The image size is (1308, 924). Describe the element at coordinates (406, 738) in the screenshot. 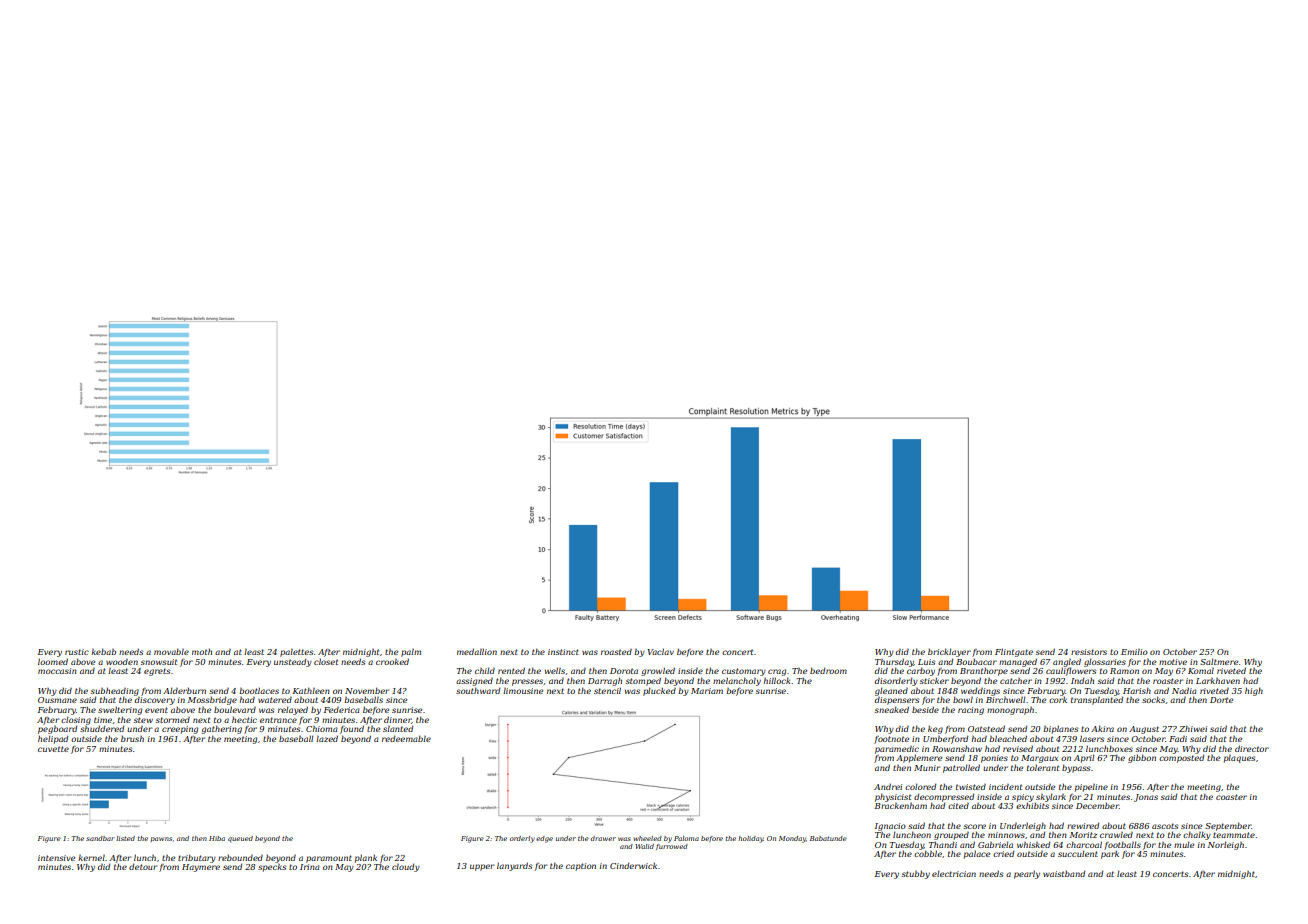

I see `redeemable` at that location.
